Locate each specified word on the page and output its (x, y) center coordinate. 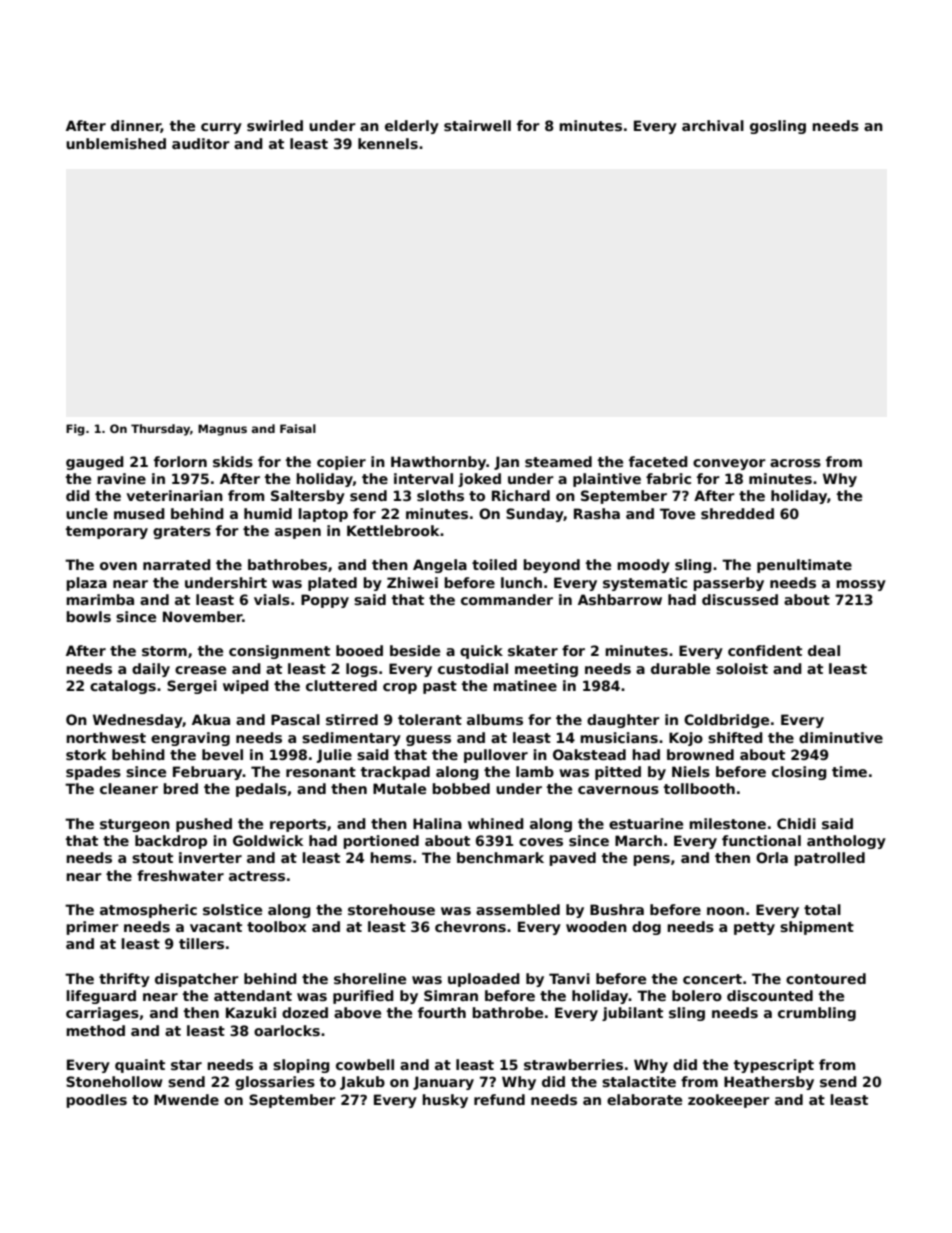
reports (298, 825)
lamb (535, 771)
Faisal (298, 428)
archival (713, 125)
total (822, 909)
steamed (558, 461)
